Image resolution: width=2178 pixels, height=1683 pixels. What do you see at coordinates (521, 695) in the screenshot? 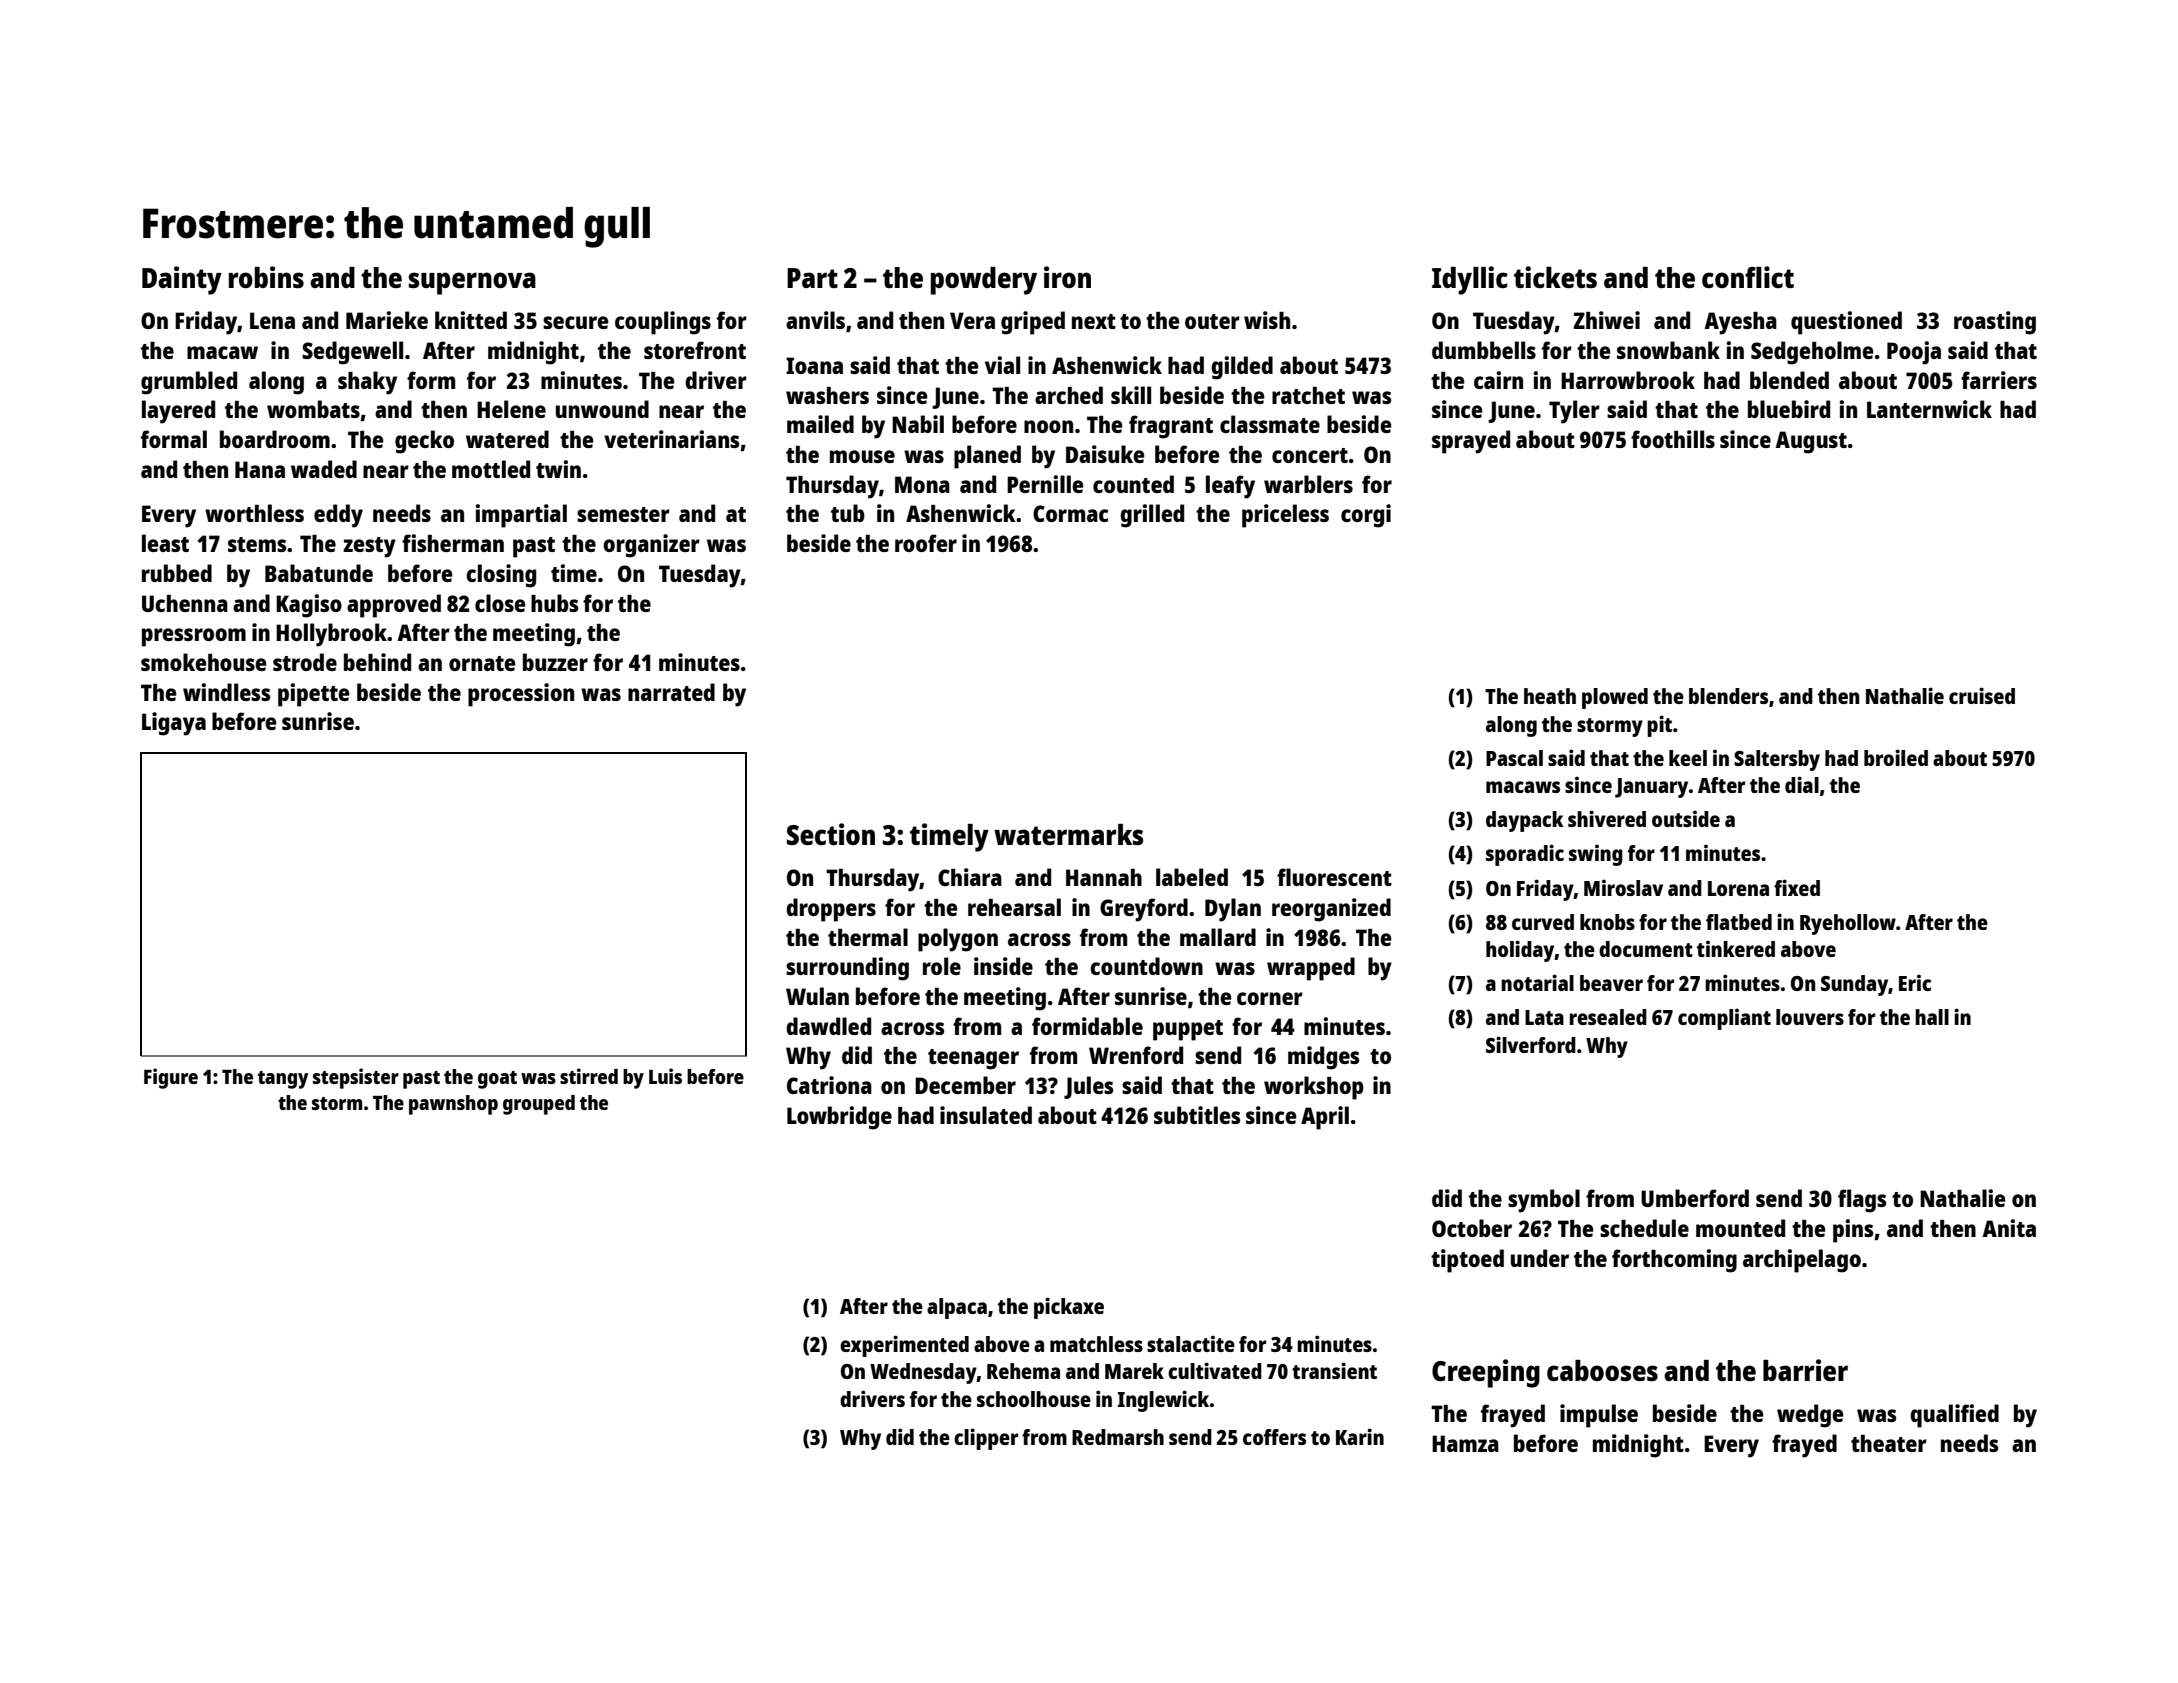
I see `procession` at bounding box center [521, 695].
